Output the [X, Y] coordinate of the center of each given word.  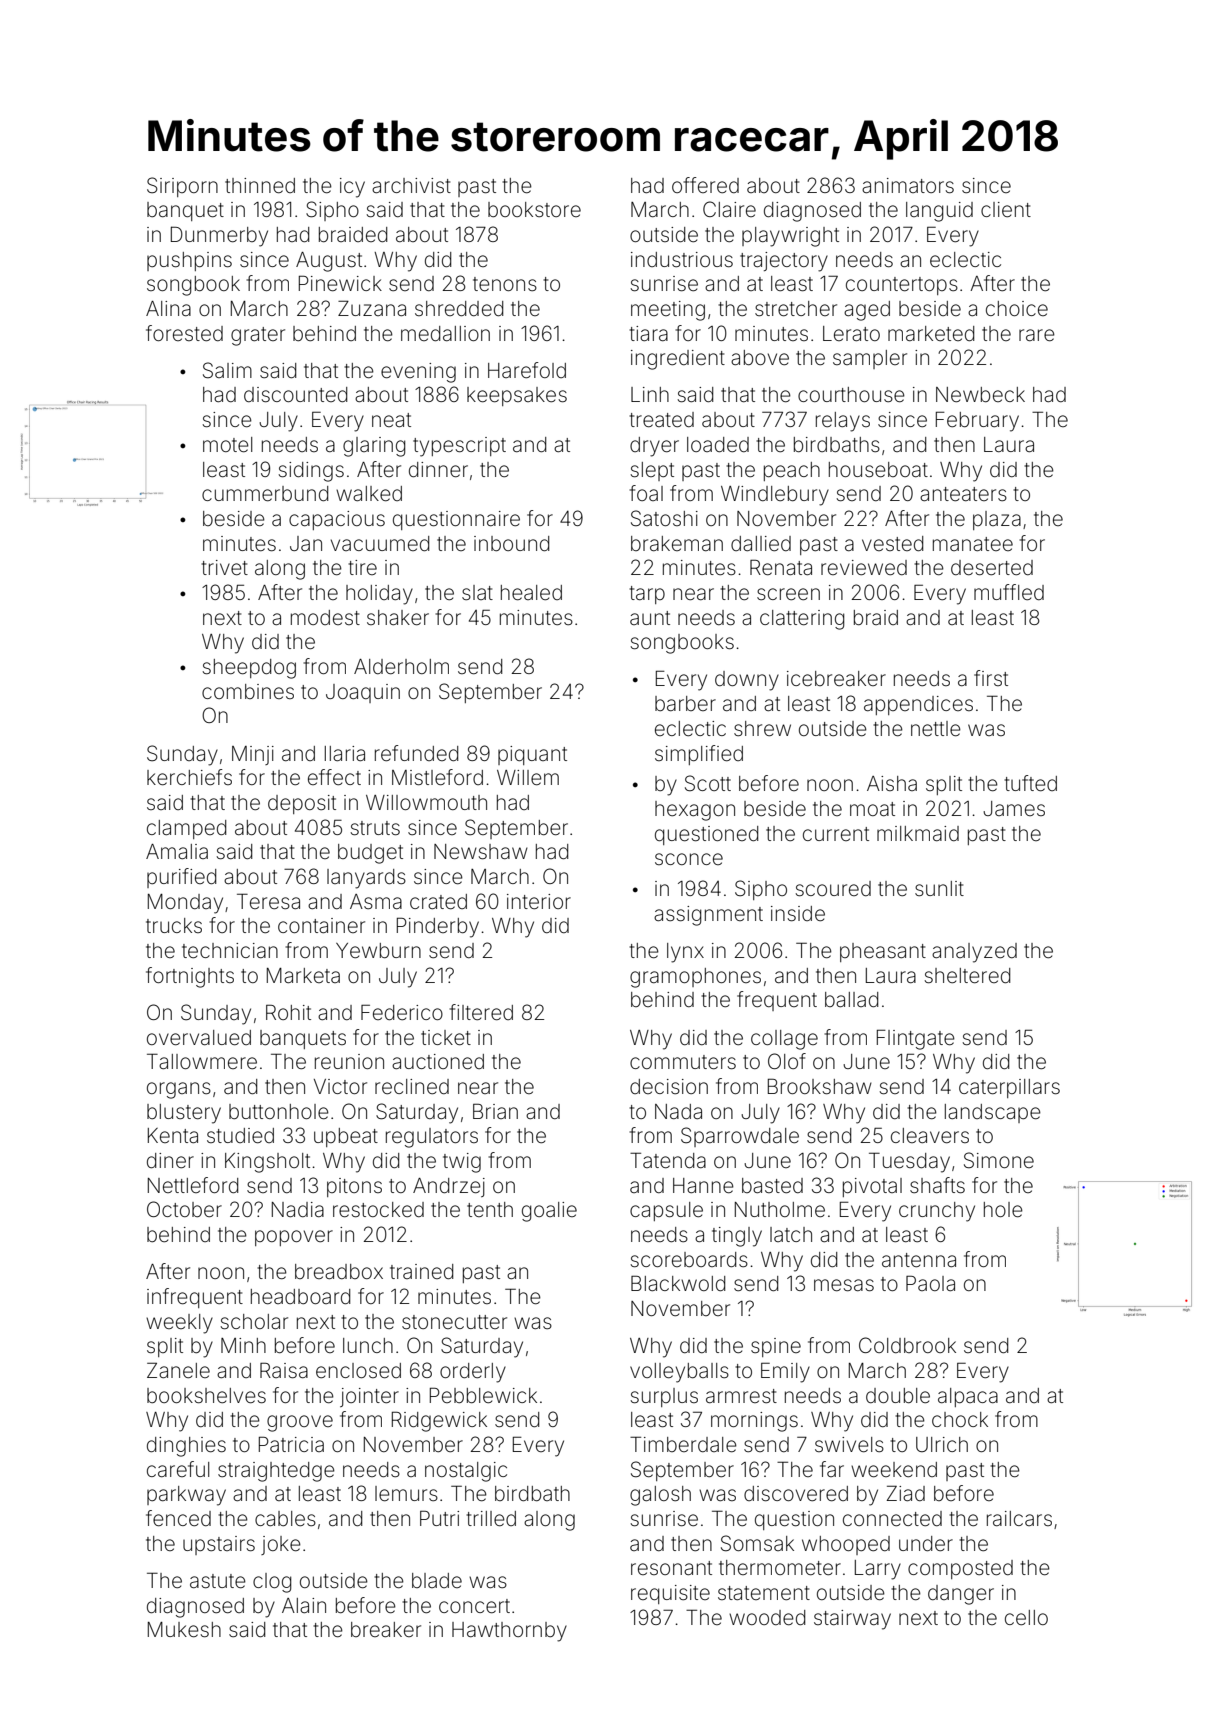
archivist [411, 185]
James [1014, 808]
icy [352, 188]
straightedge [276, 1472]
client [1006, 209]
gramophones [695, 978]
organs [179, 1090]
